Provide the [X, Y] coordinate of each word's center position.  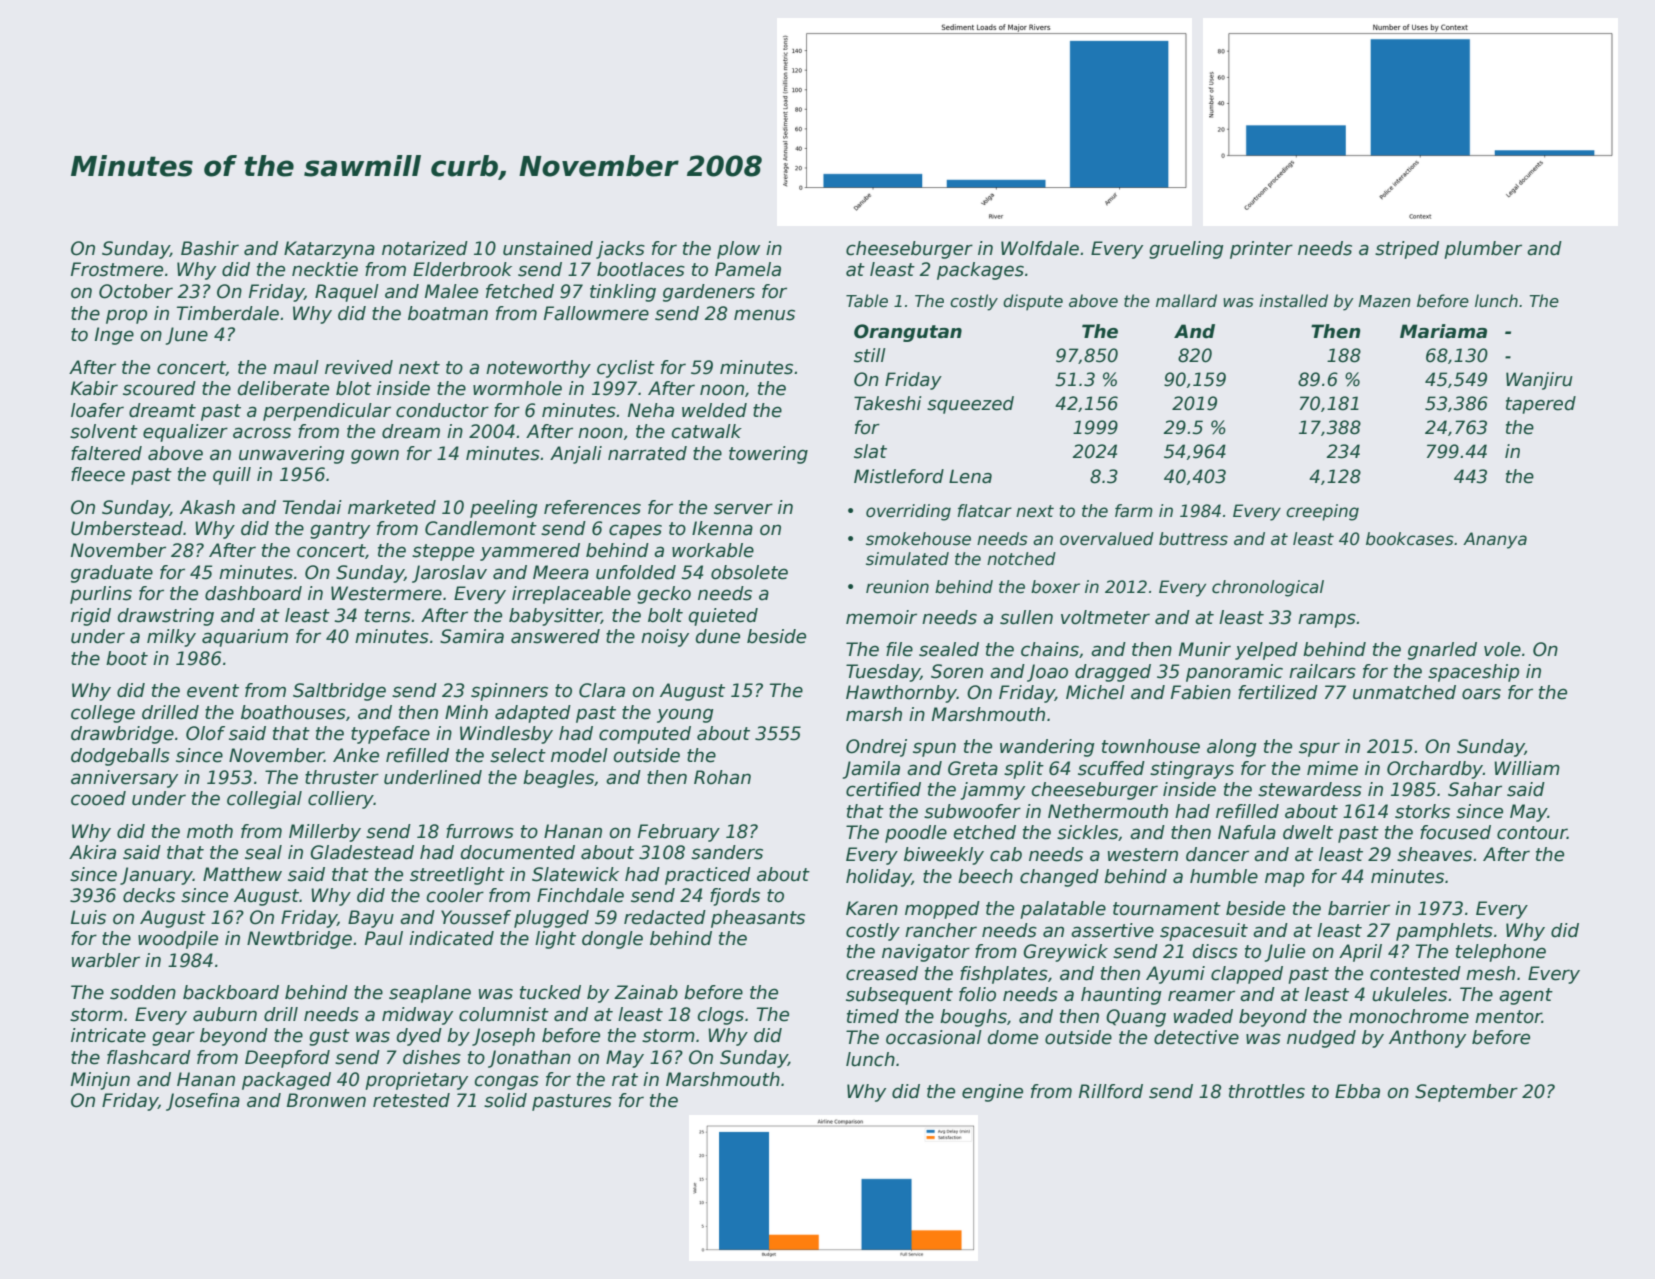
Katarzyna [329, 250]
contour [1532, 833]
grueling [1186, 250]
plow [738, 250]
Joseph [503, 1037]
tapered [1541, 405]
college [103, 714]
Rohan [722, 777]
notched [1021, 559]
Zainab [646, 992]
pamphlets [1444, 932]
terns [388, 616]
